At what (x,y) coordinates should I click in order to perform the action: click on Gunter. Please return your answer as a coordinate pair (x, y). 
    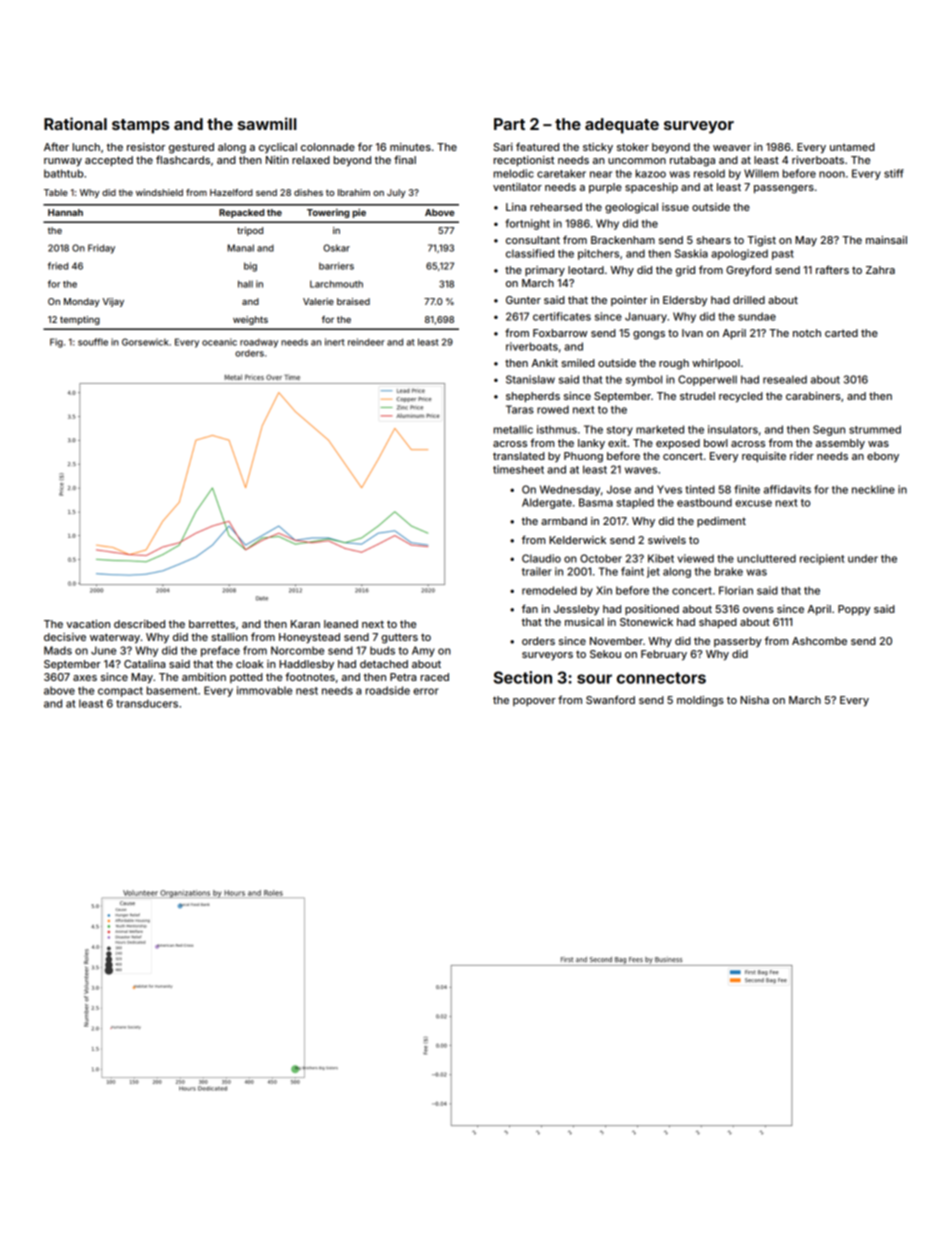
    Looking at the image, I should click on (523, 300).
